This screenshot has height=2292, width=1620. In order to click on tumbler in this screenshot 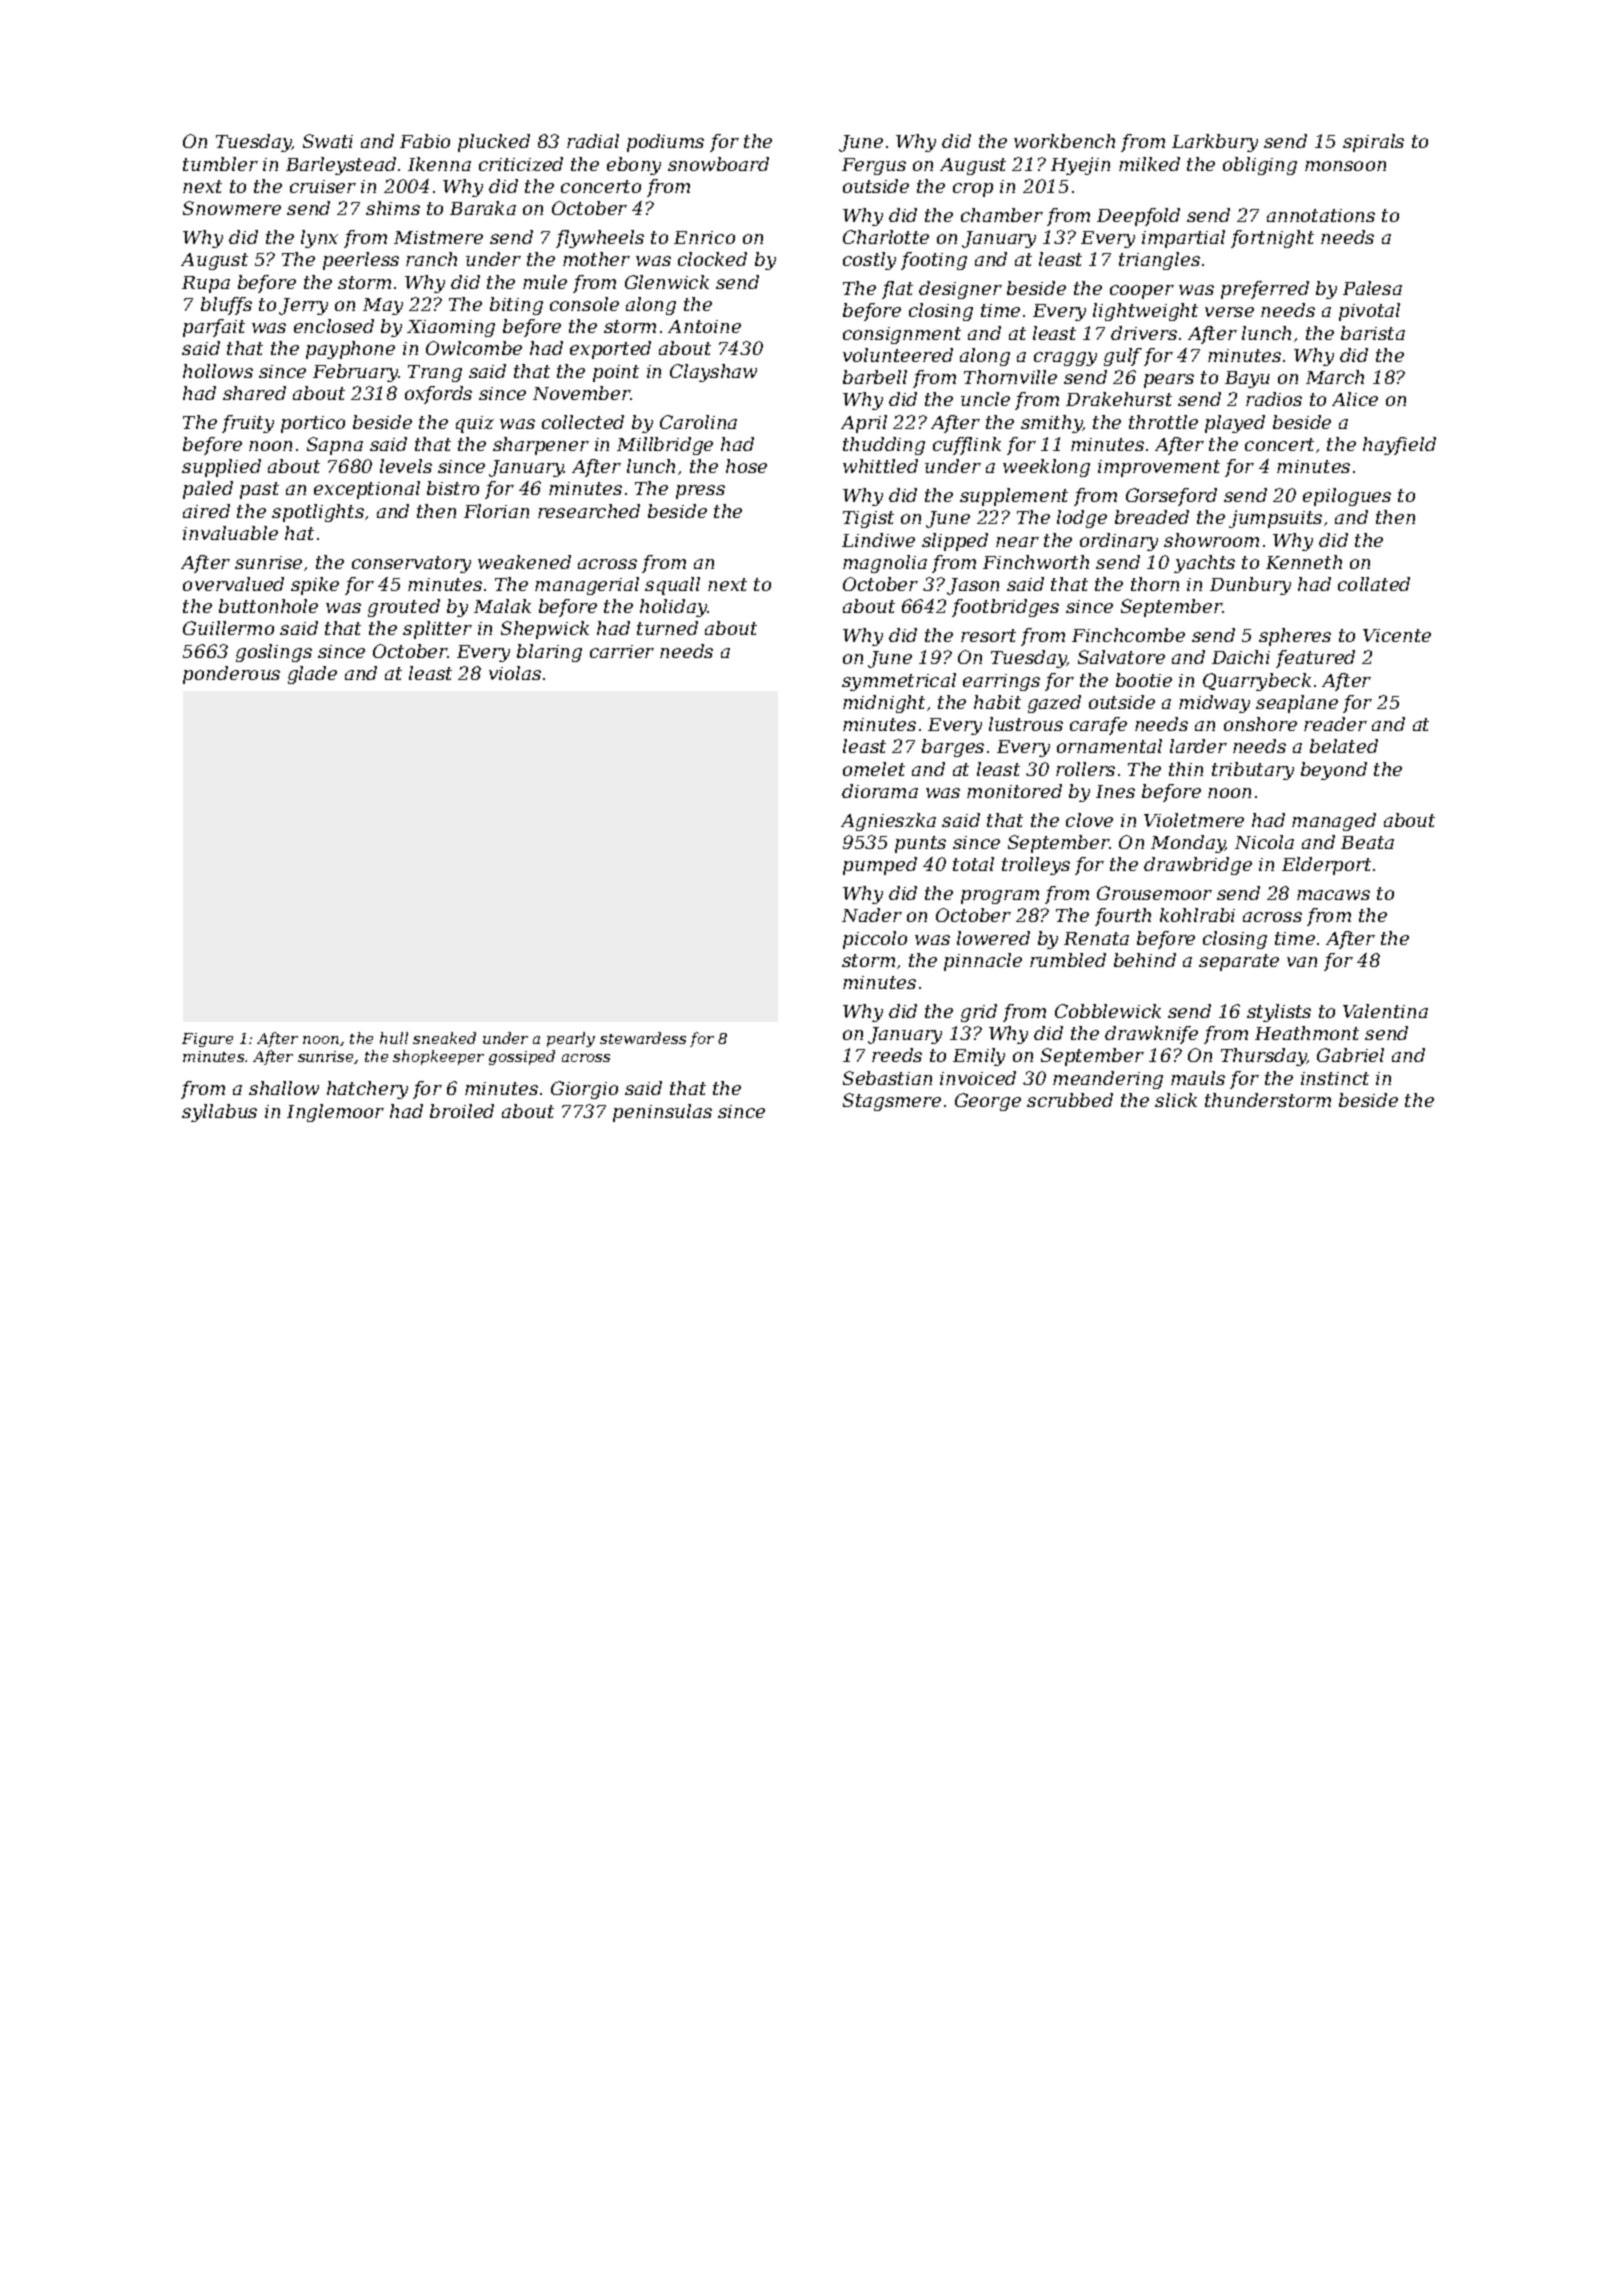, I will do `click(220, 164)`.
